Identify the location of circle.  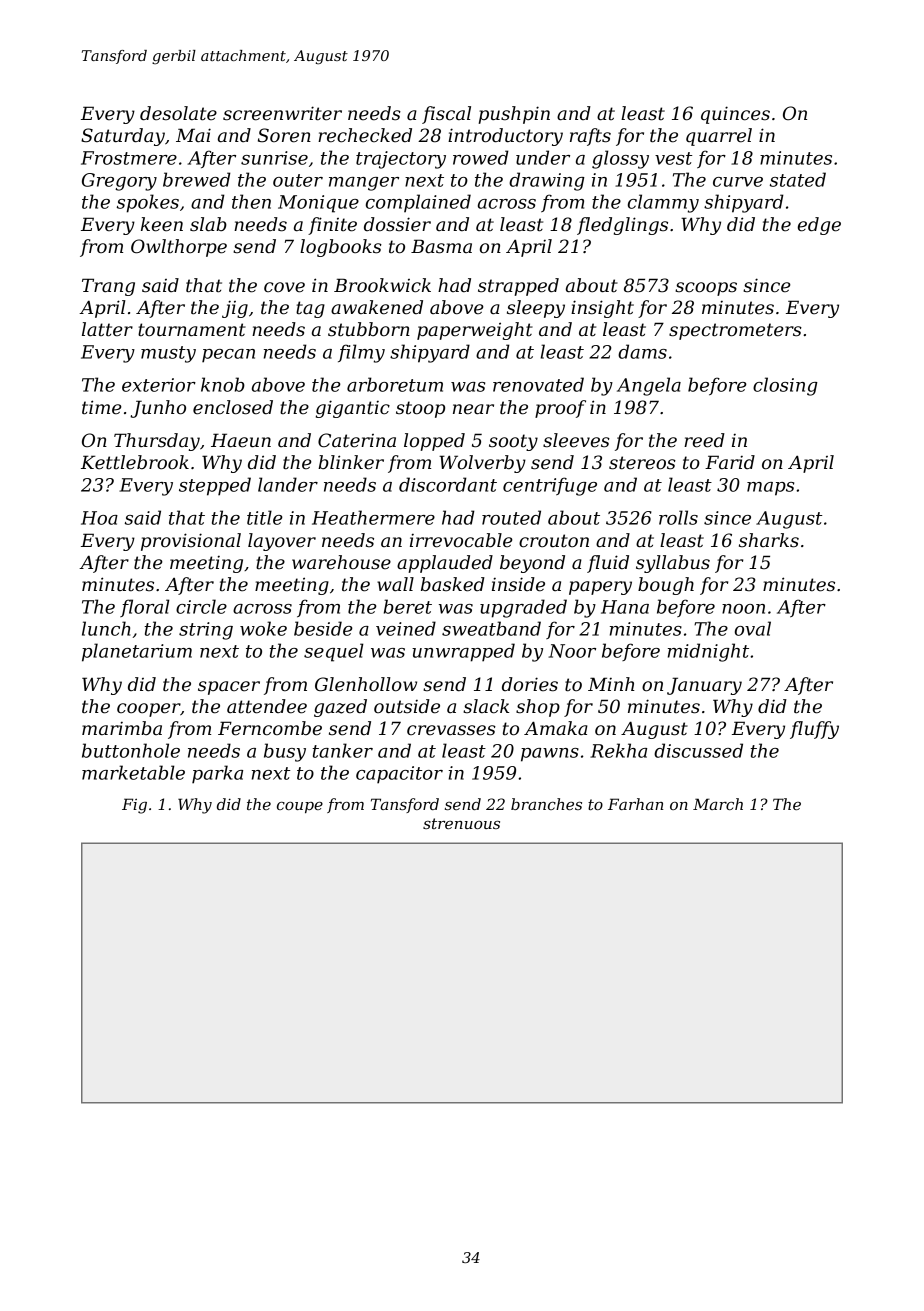
(201, 606).
